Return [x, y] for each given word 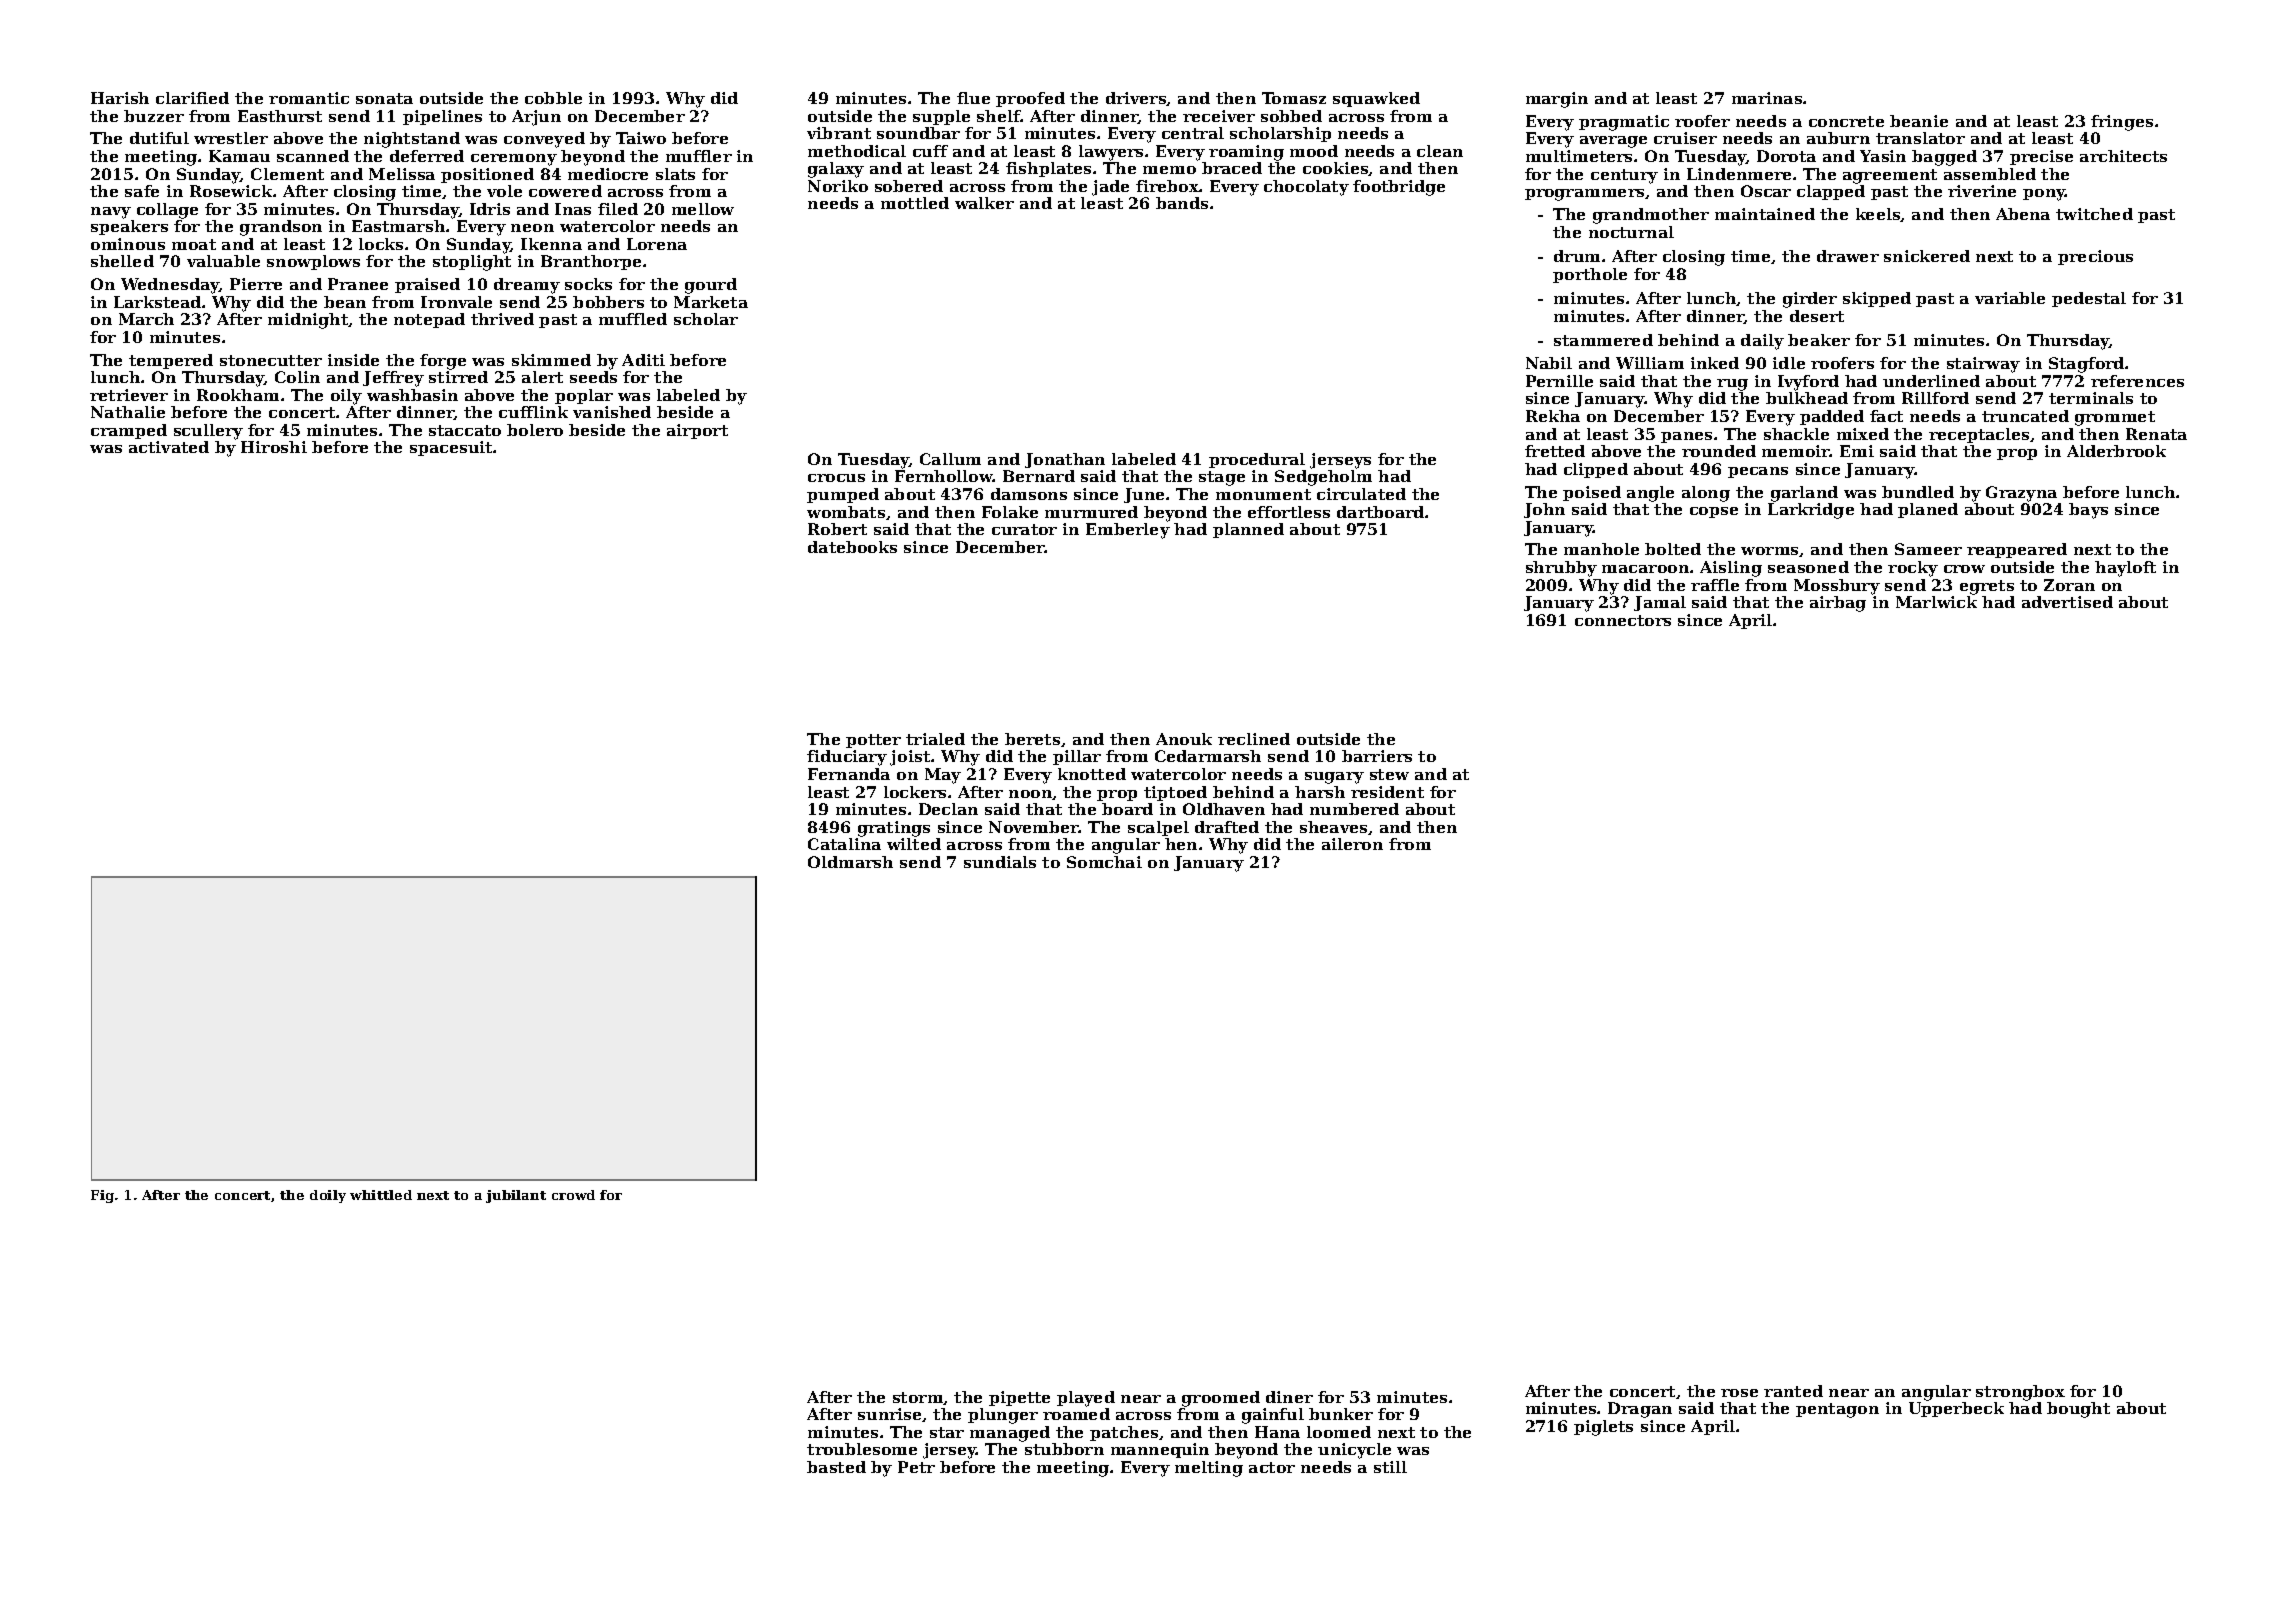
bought [2078, 1410]
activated [169, 447]
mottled [915, 203]
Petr [916, 1467]
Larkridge [1811, 511]
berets [1032, 739]
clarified [192, 98]
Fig [102, 1196]
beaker [1819, 340]
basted [836, 1467]
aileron [1352, 844]
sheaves [1333, 827]
